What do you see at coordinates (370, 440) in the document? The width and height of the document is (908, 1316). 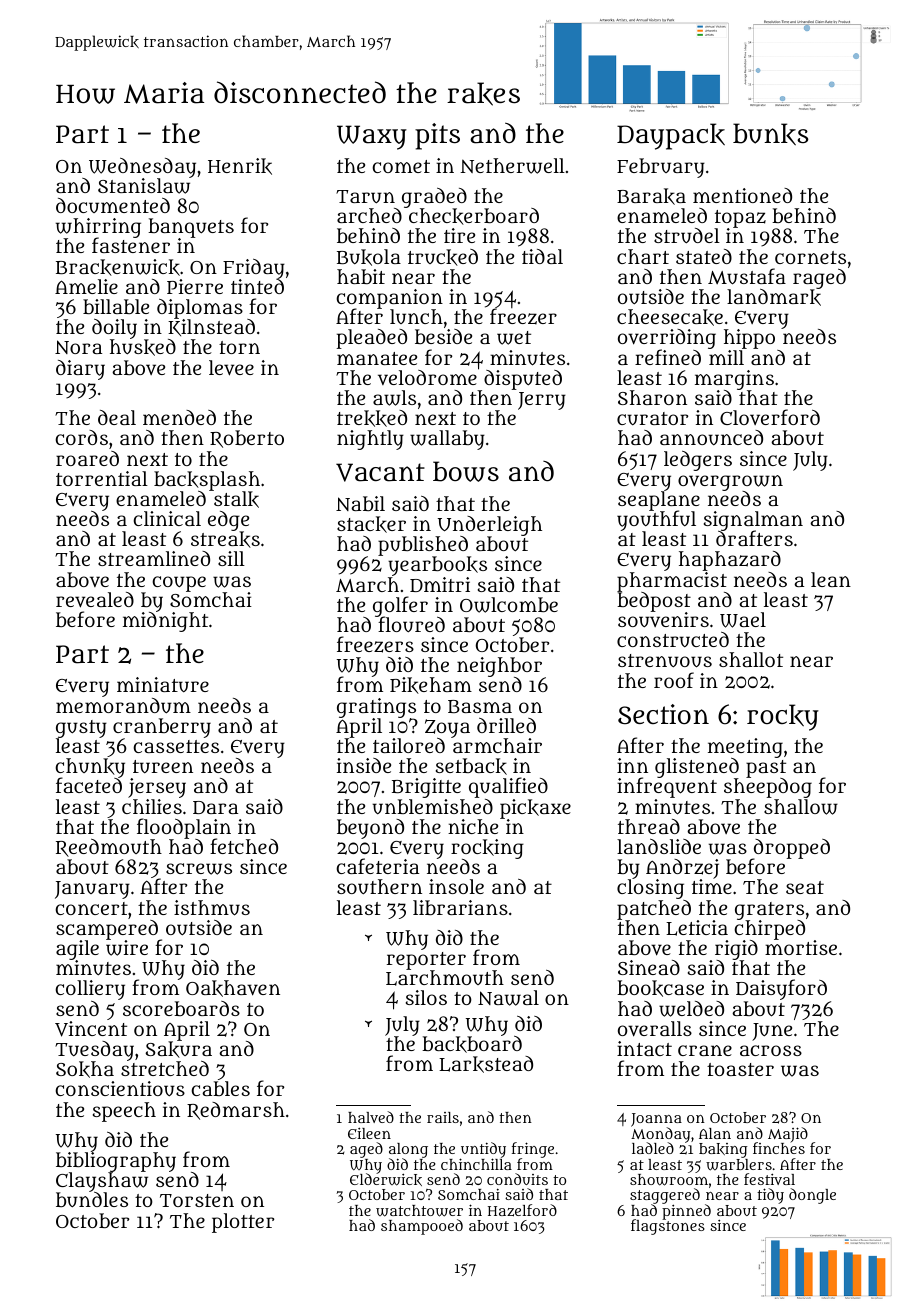 I see `nightly` at bounding box center [370, 440].
